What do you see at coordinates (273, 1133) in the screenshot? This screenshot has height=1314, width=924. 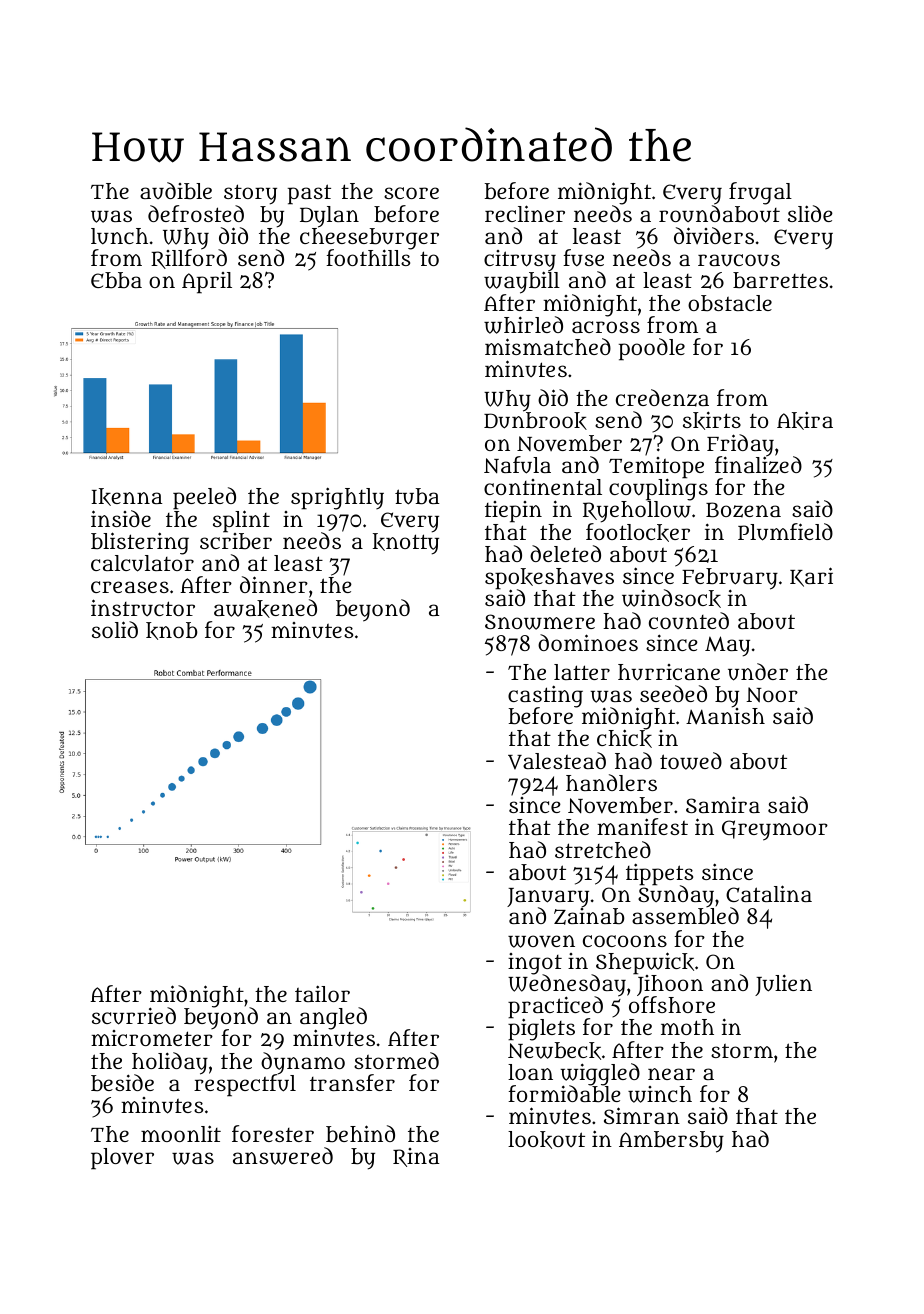 I see `forester` at bounding box center [273, 1133].
